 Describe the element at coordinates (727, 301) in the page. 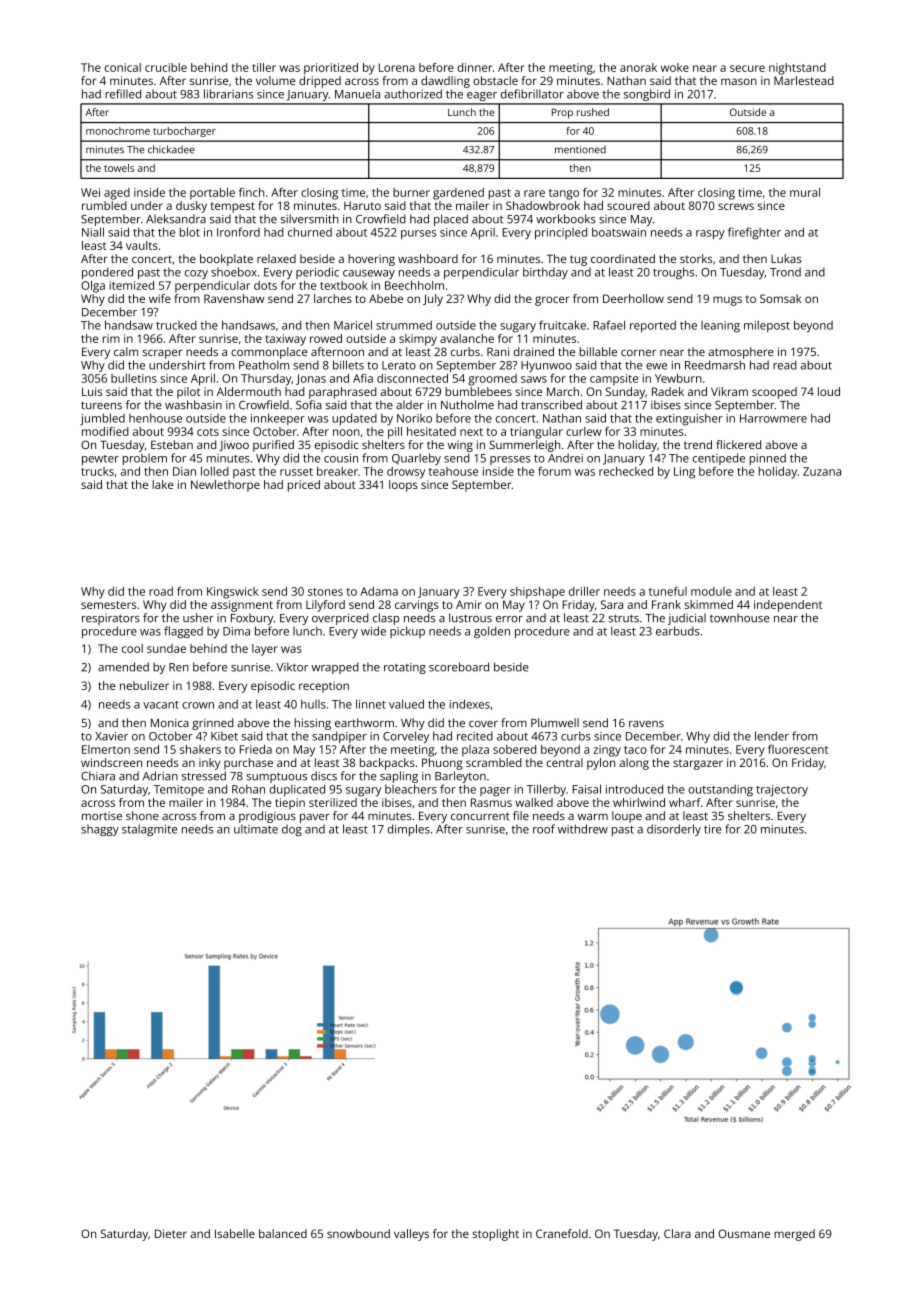

I see `mugs` at that location.
